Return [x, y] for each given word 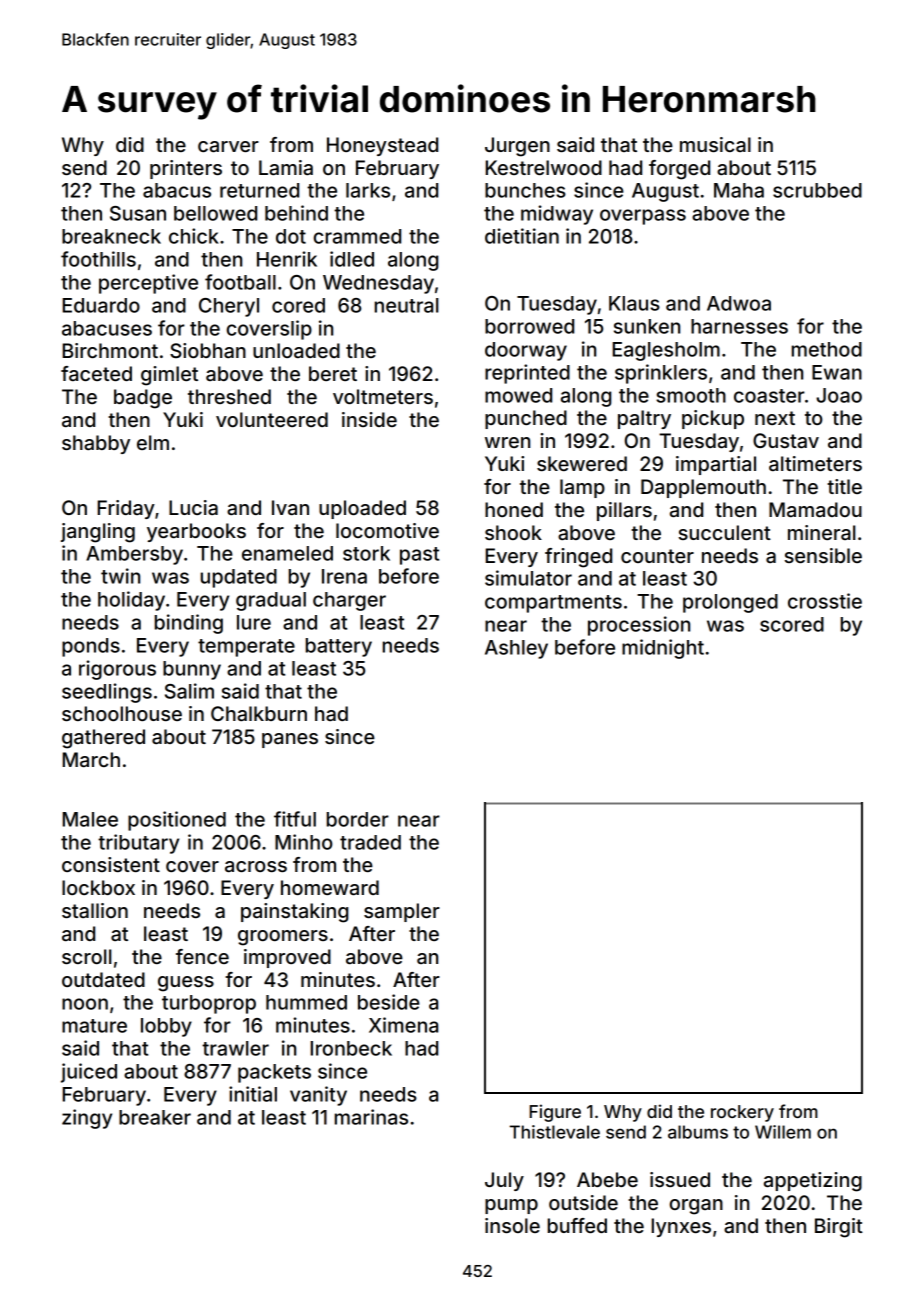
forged [679, 170]
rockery [742, 1113]
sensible [823, 555]
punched [526, 419]
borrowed [529, 326]
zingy [87, 1119]
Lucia [193, 507]
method [827, 349]
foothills [98, 259]
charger [349, 601]
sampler [402, 912]
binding [189, 624]
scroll [87, 956]
